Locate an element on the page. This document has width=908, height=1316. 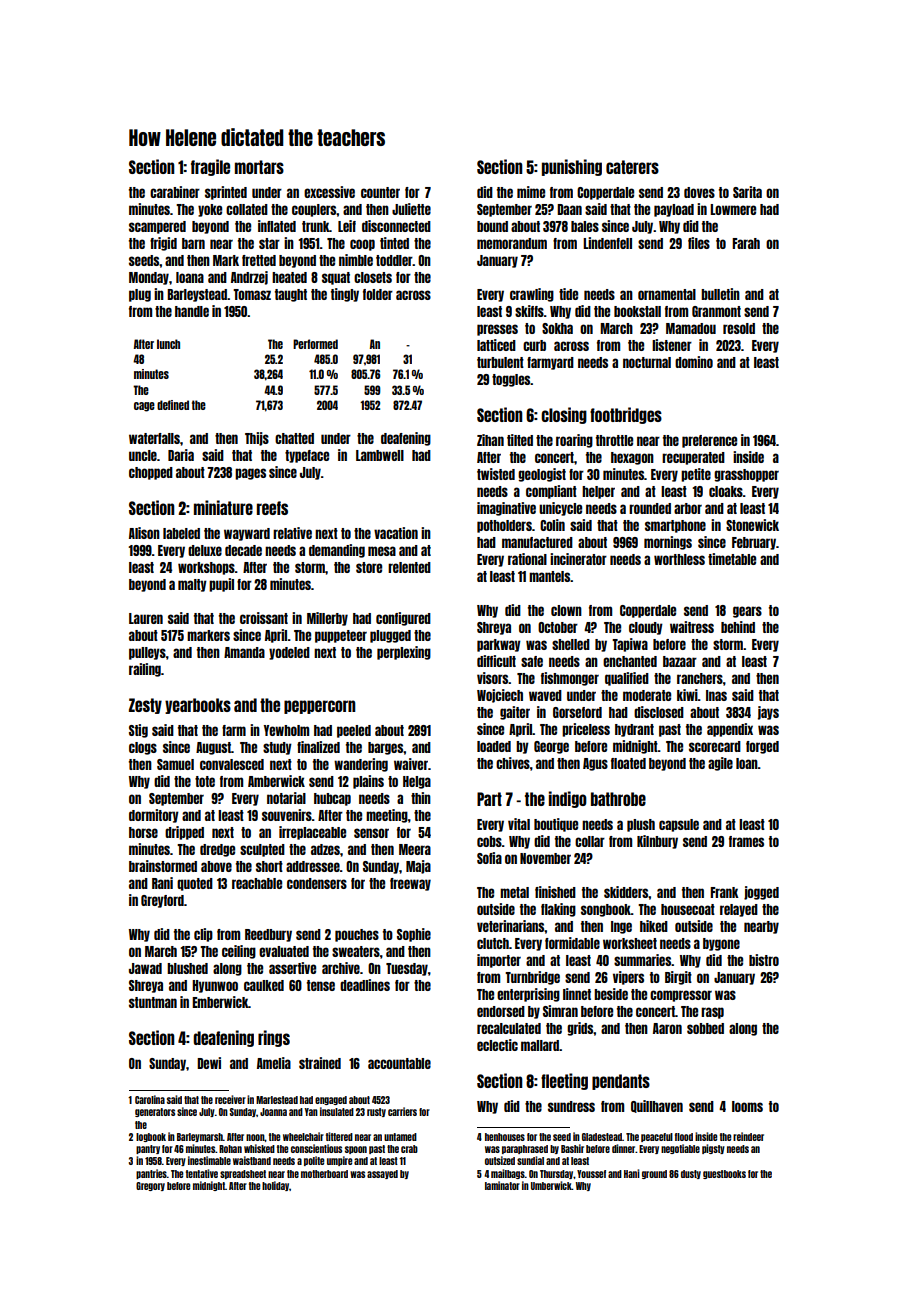
twisted is located at coordinates (496, 474).
